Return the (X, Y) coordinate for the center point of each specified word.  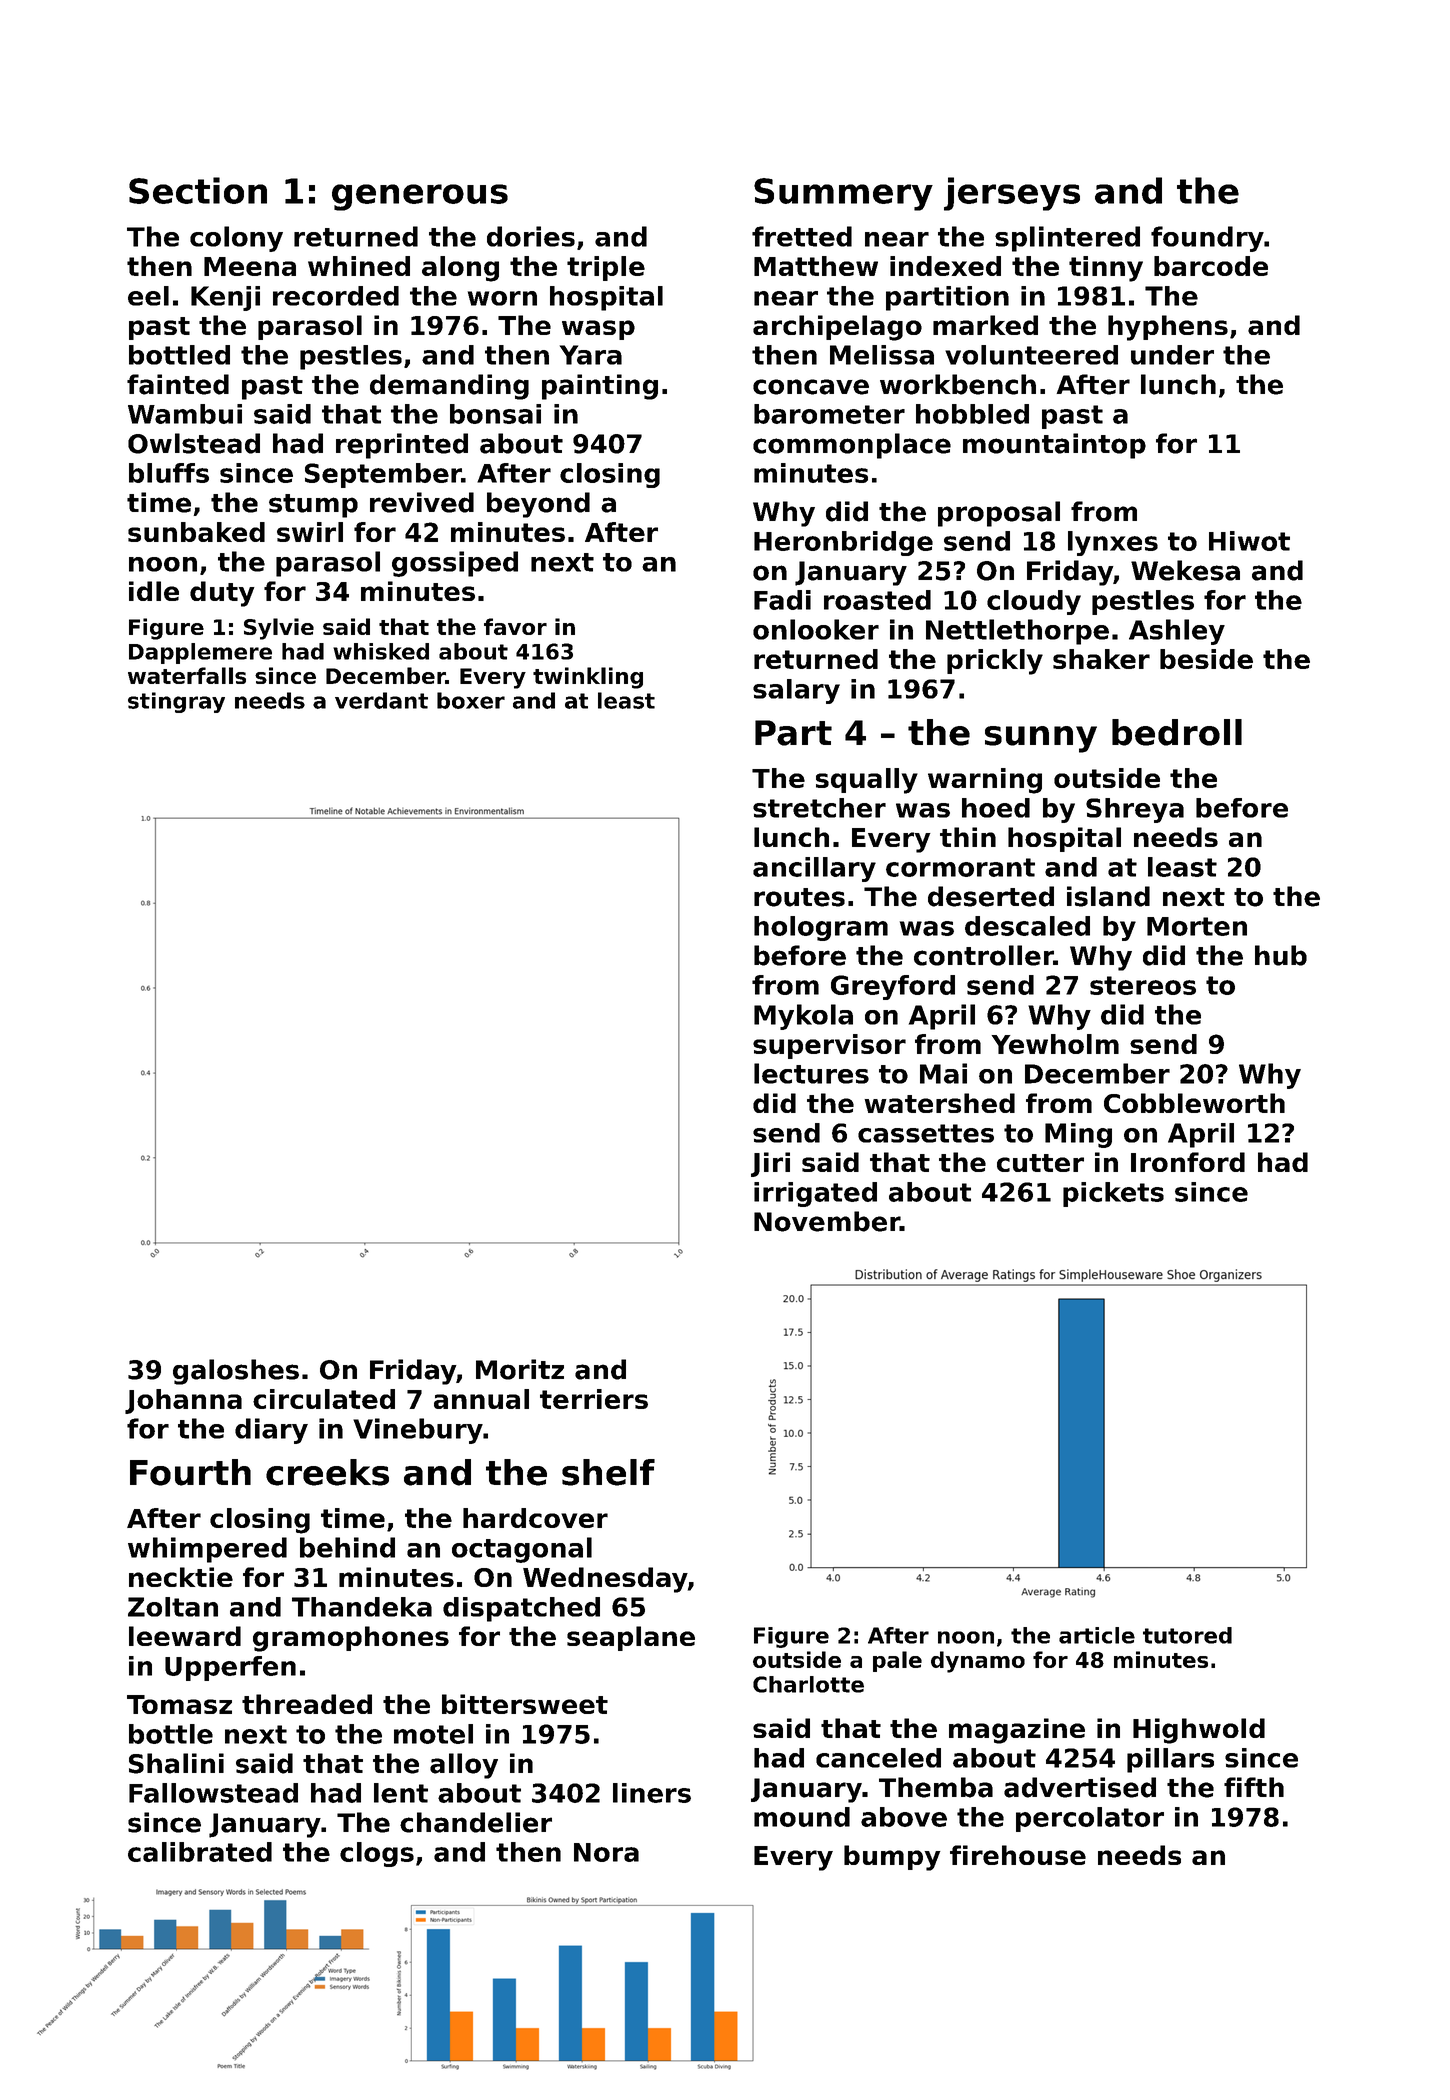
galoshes (236, 1372)
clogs (377, 1854)
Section (198, 190)
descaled (1027, 926)
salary (796, 691)
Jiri (770, 1164)
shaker (1101, 659)
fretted (802, 236)
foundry (1207, 239)
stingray (176, 702)
